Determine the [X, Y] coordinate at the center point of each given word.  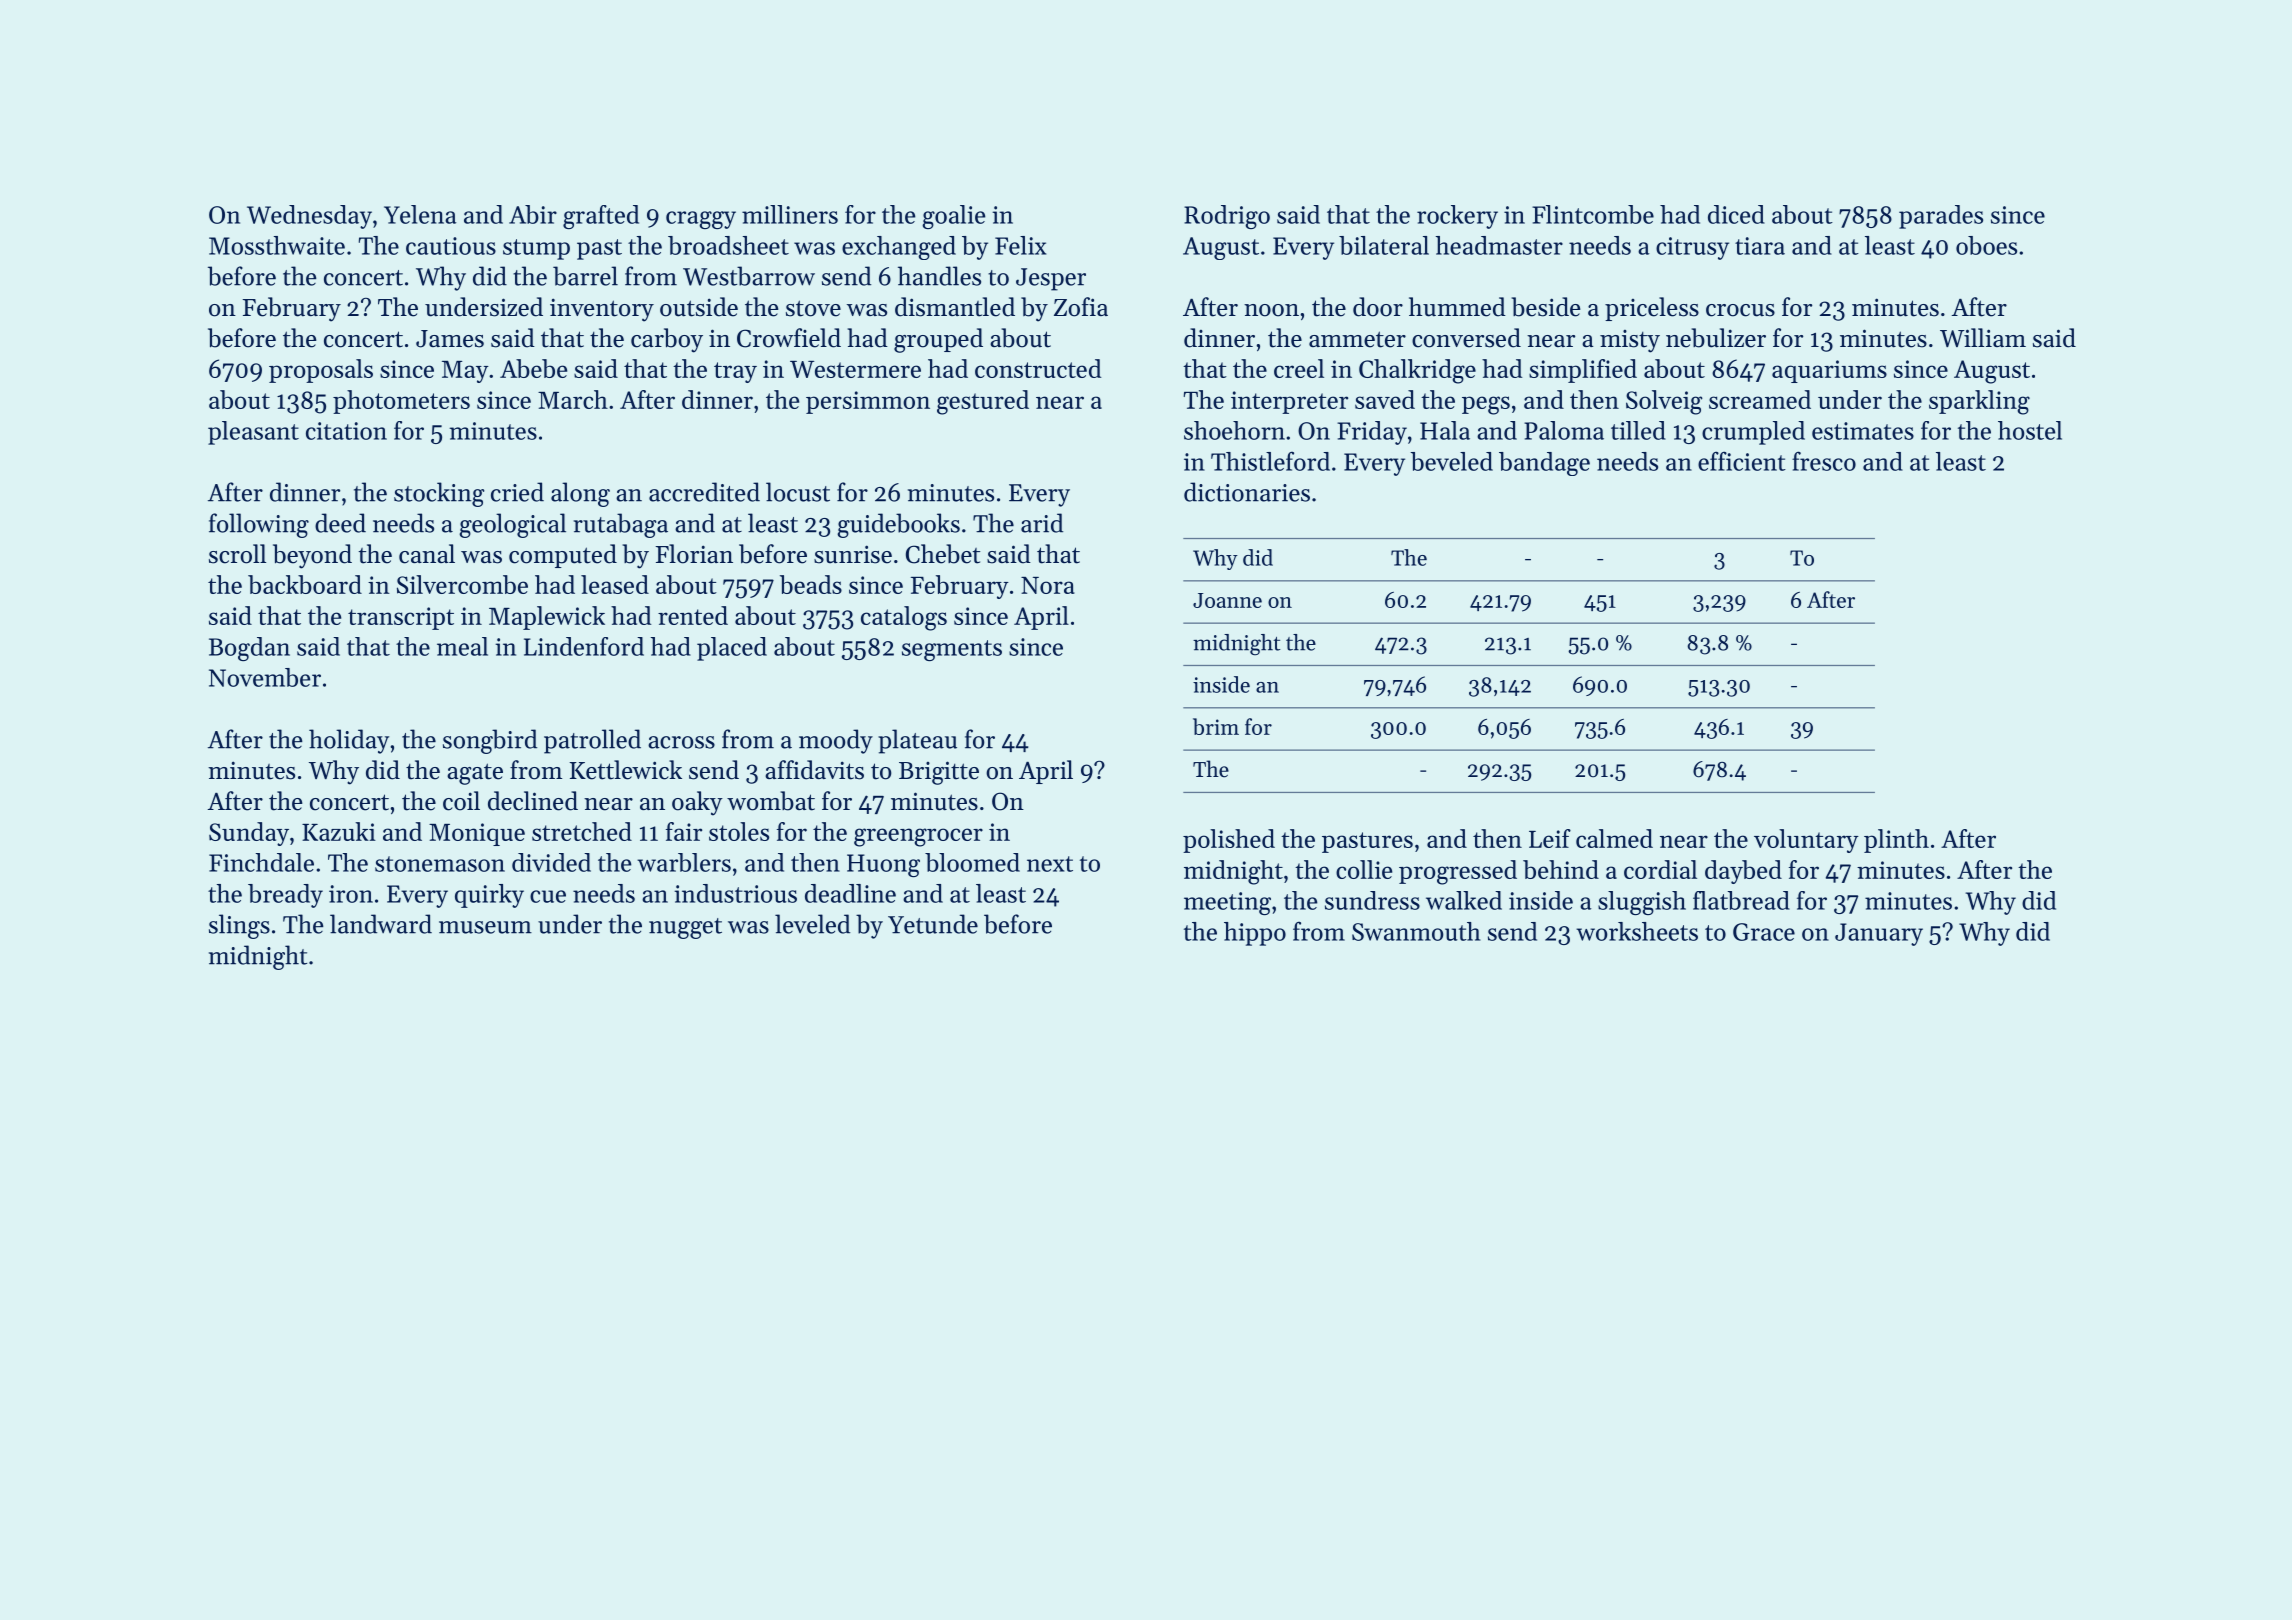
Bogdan [249, 649]
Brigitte [939, 773]
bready [285, 896]
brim [1216, 726]
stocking [439, 494]
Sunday [249, 834]
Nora [1048, 585]
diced [1736, 214]
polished [1229, 841]
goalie [953, 217]
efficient [1742, 461]
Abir [533, 214]
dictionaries [1247, 492]
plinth [1896, 841]
